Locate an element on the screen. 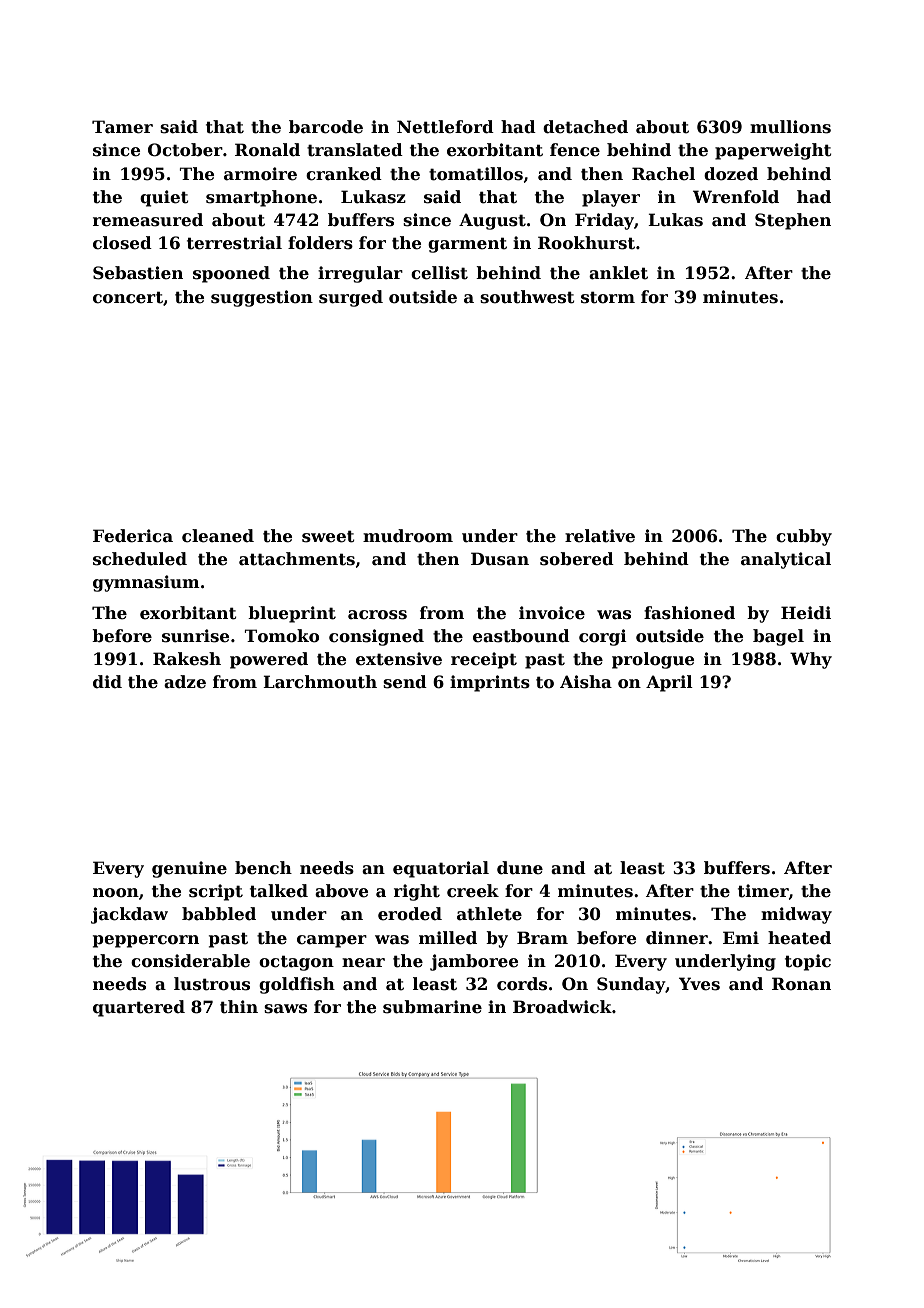  closed is located at coordinates (122, 243).
